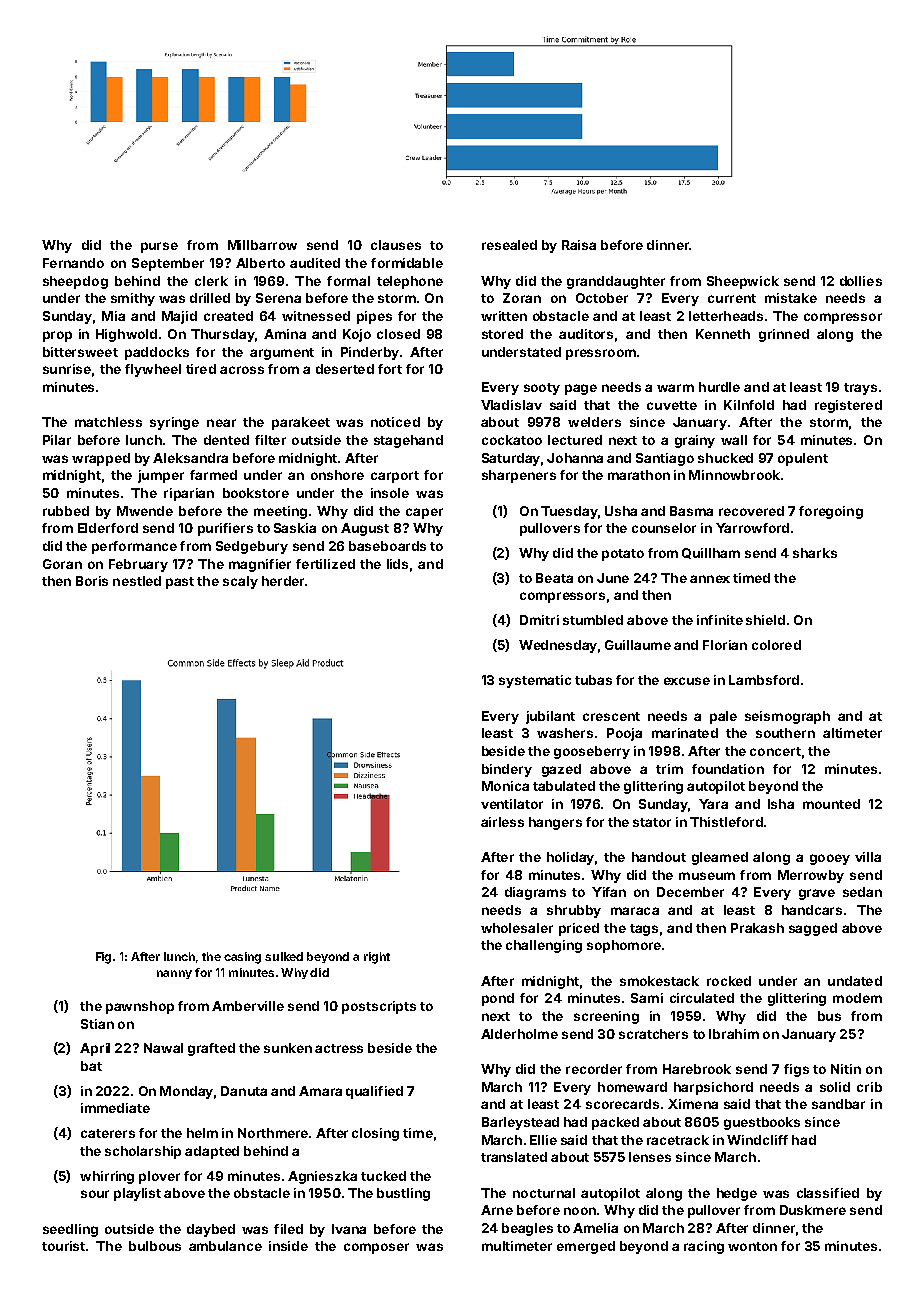 This image has width=924, height=1308. I want to click on systematic, so click(535, 681).
